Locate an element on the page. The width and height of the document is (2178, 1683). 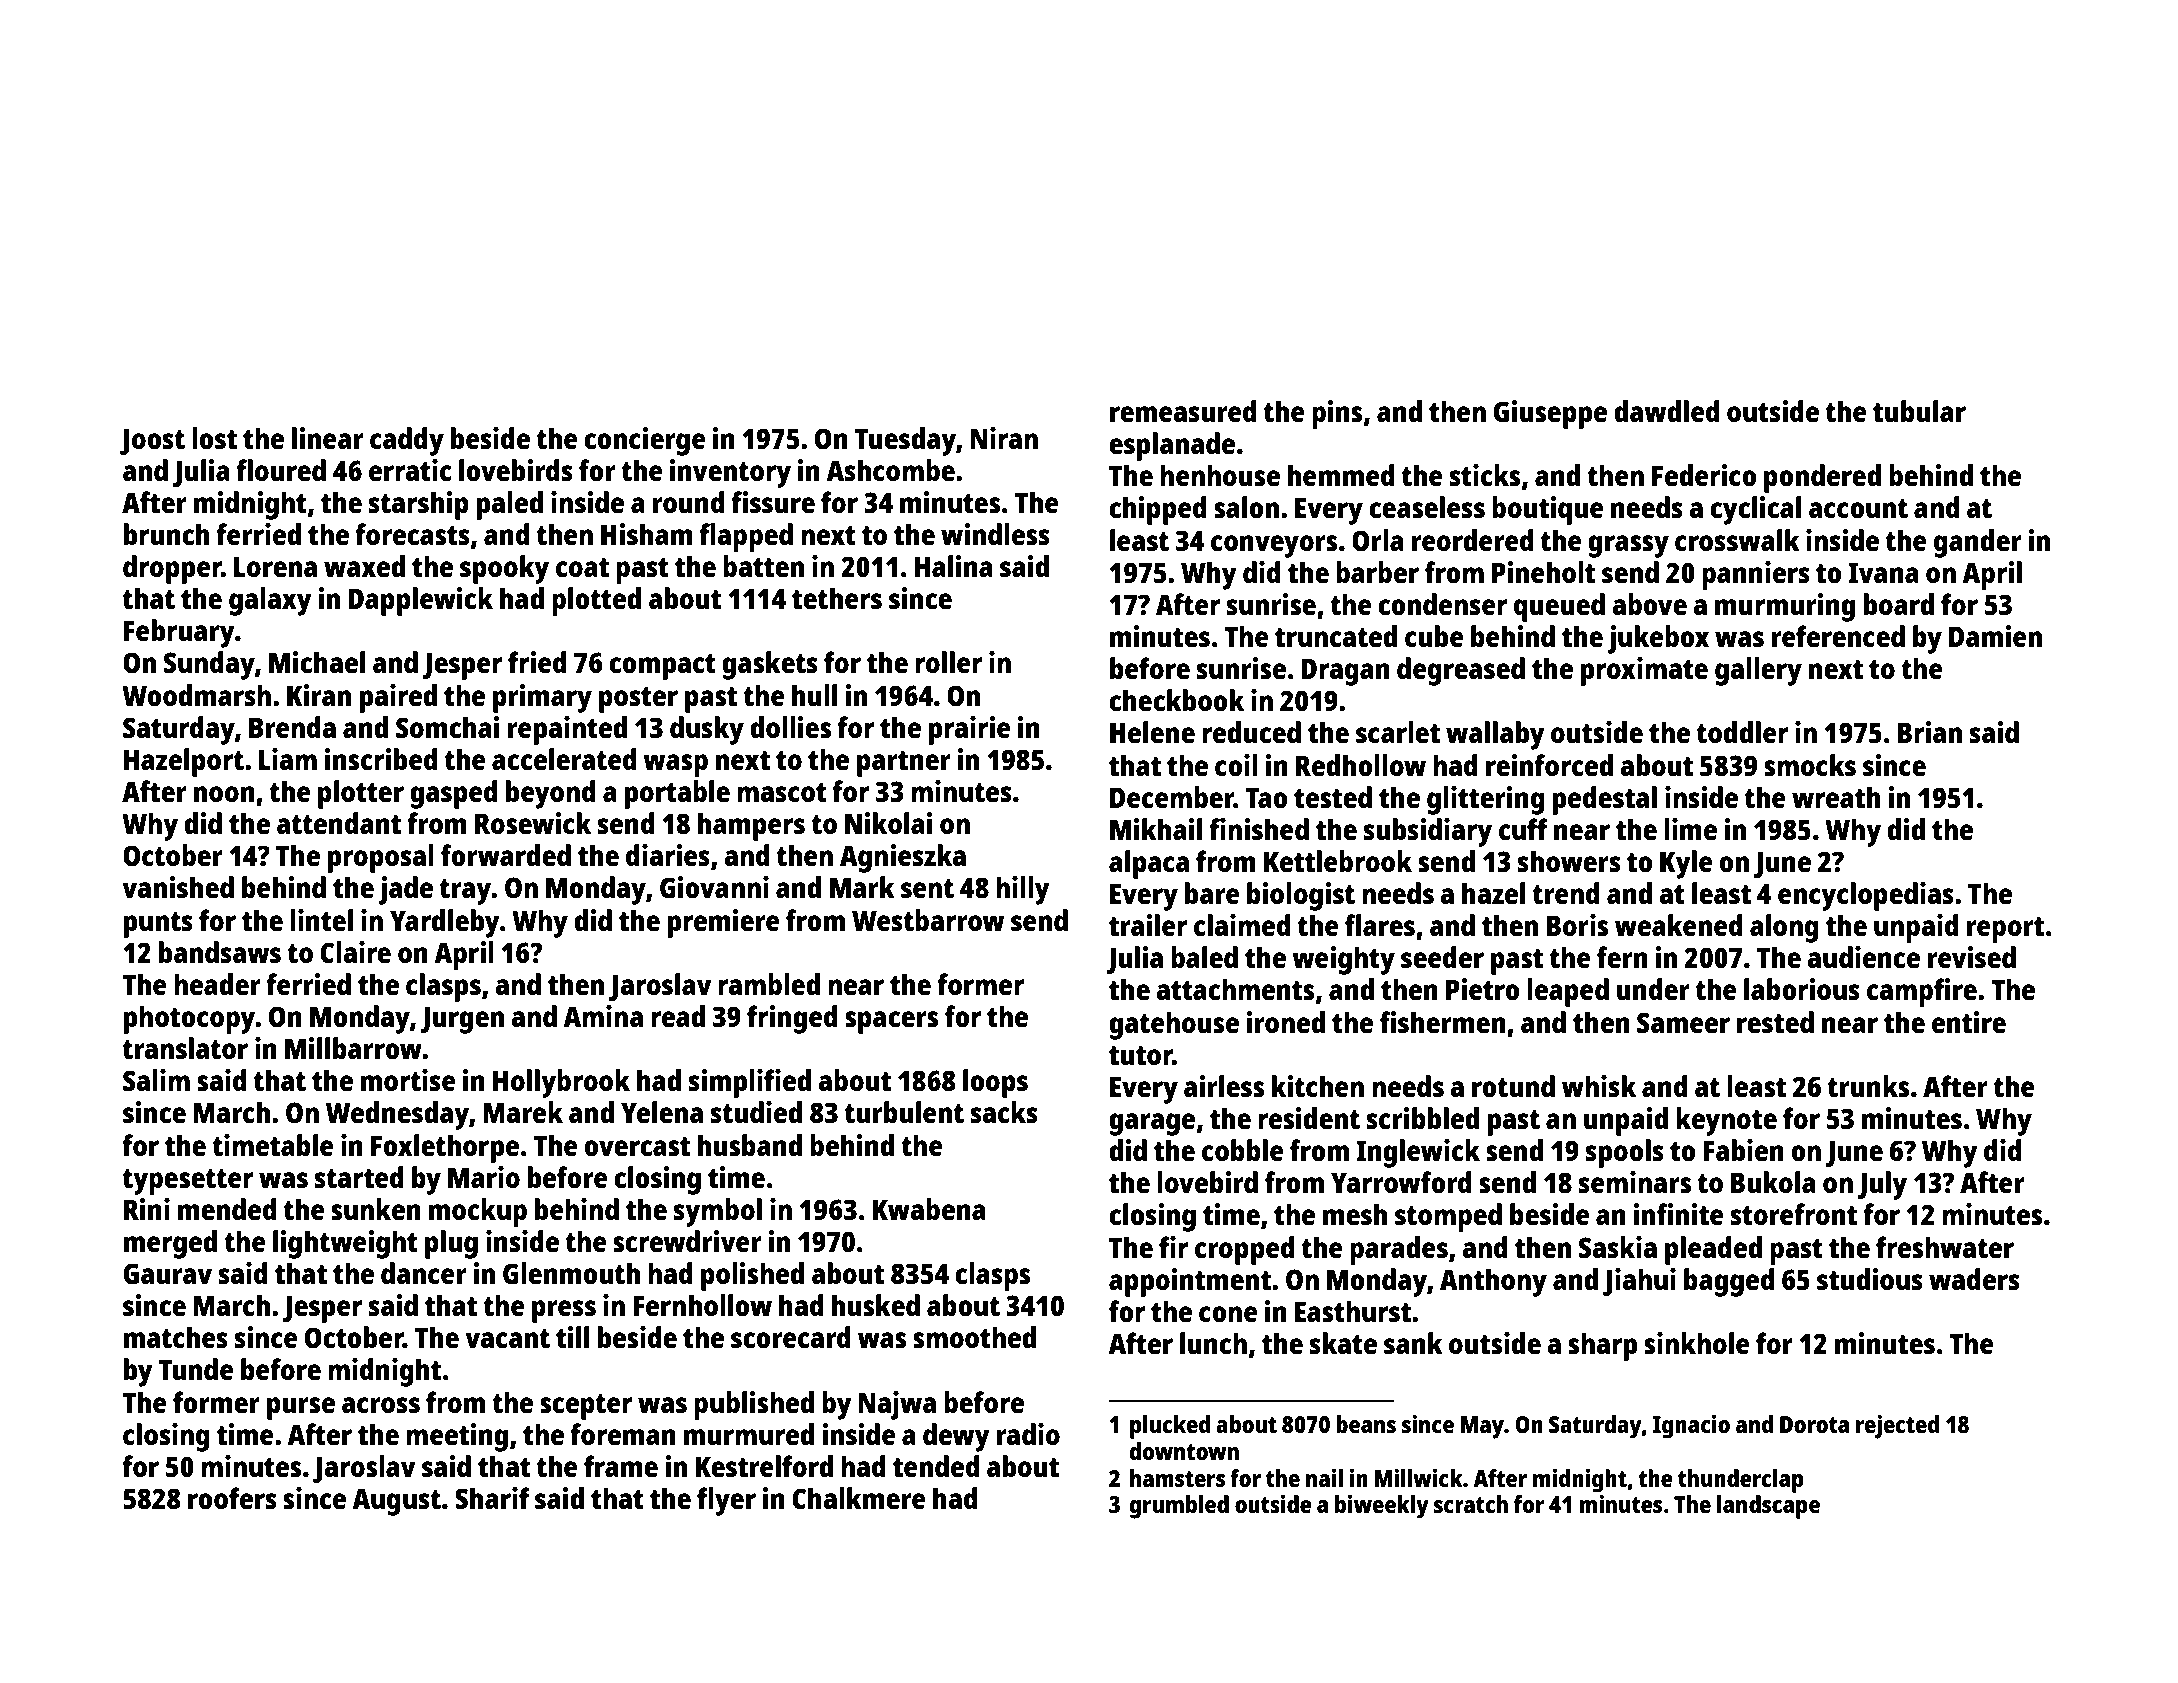
wreath is located at coordinates (1836, 797).
